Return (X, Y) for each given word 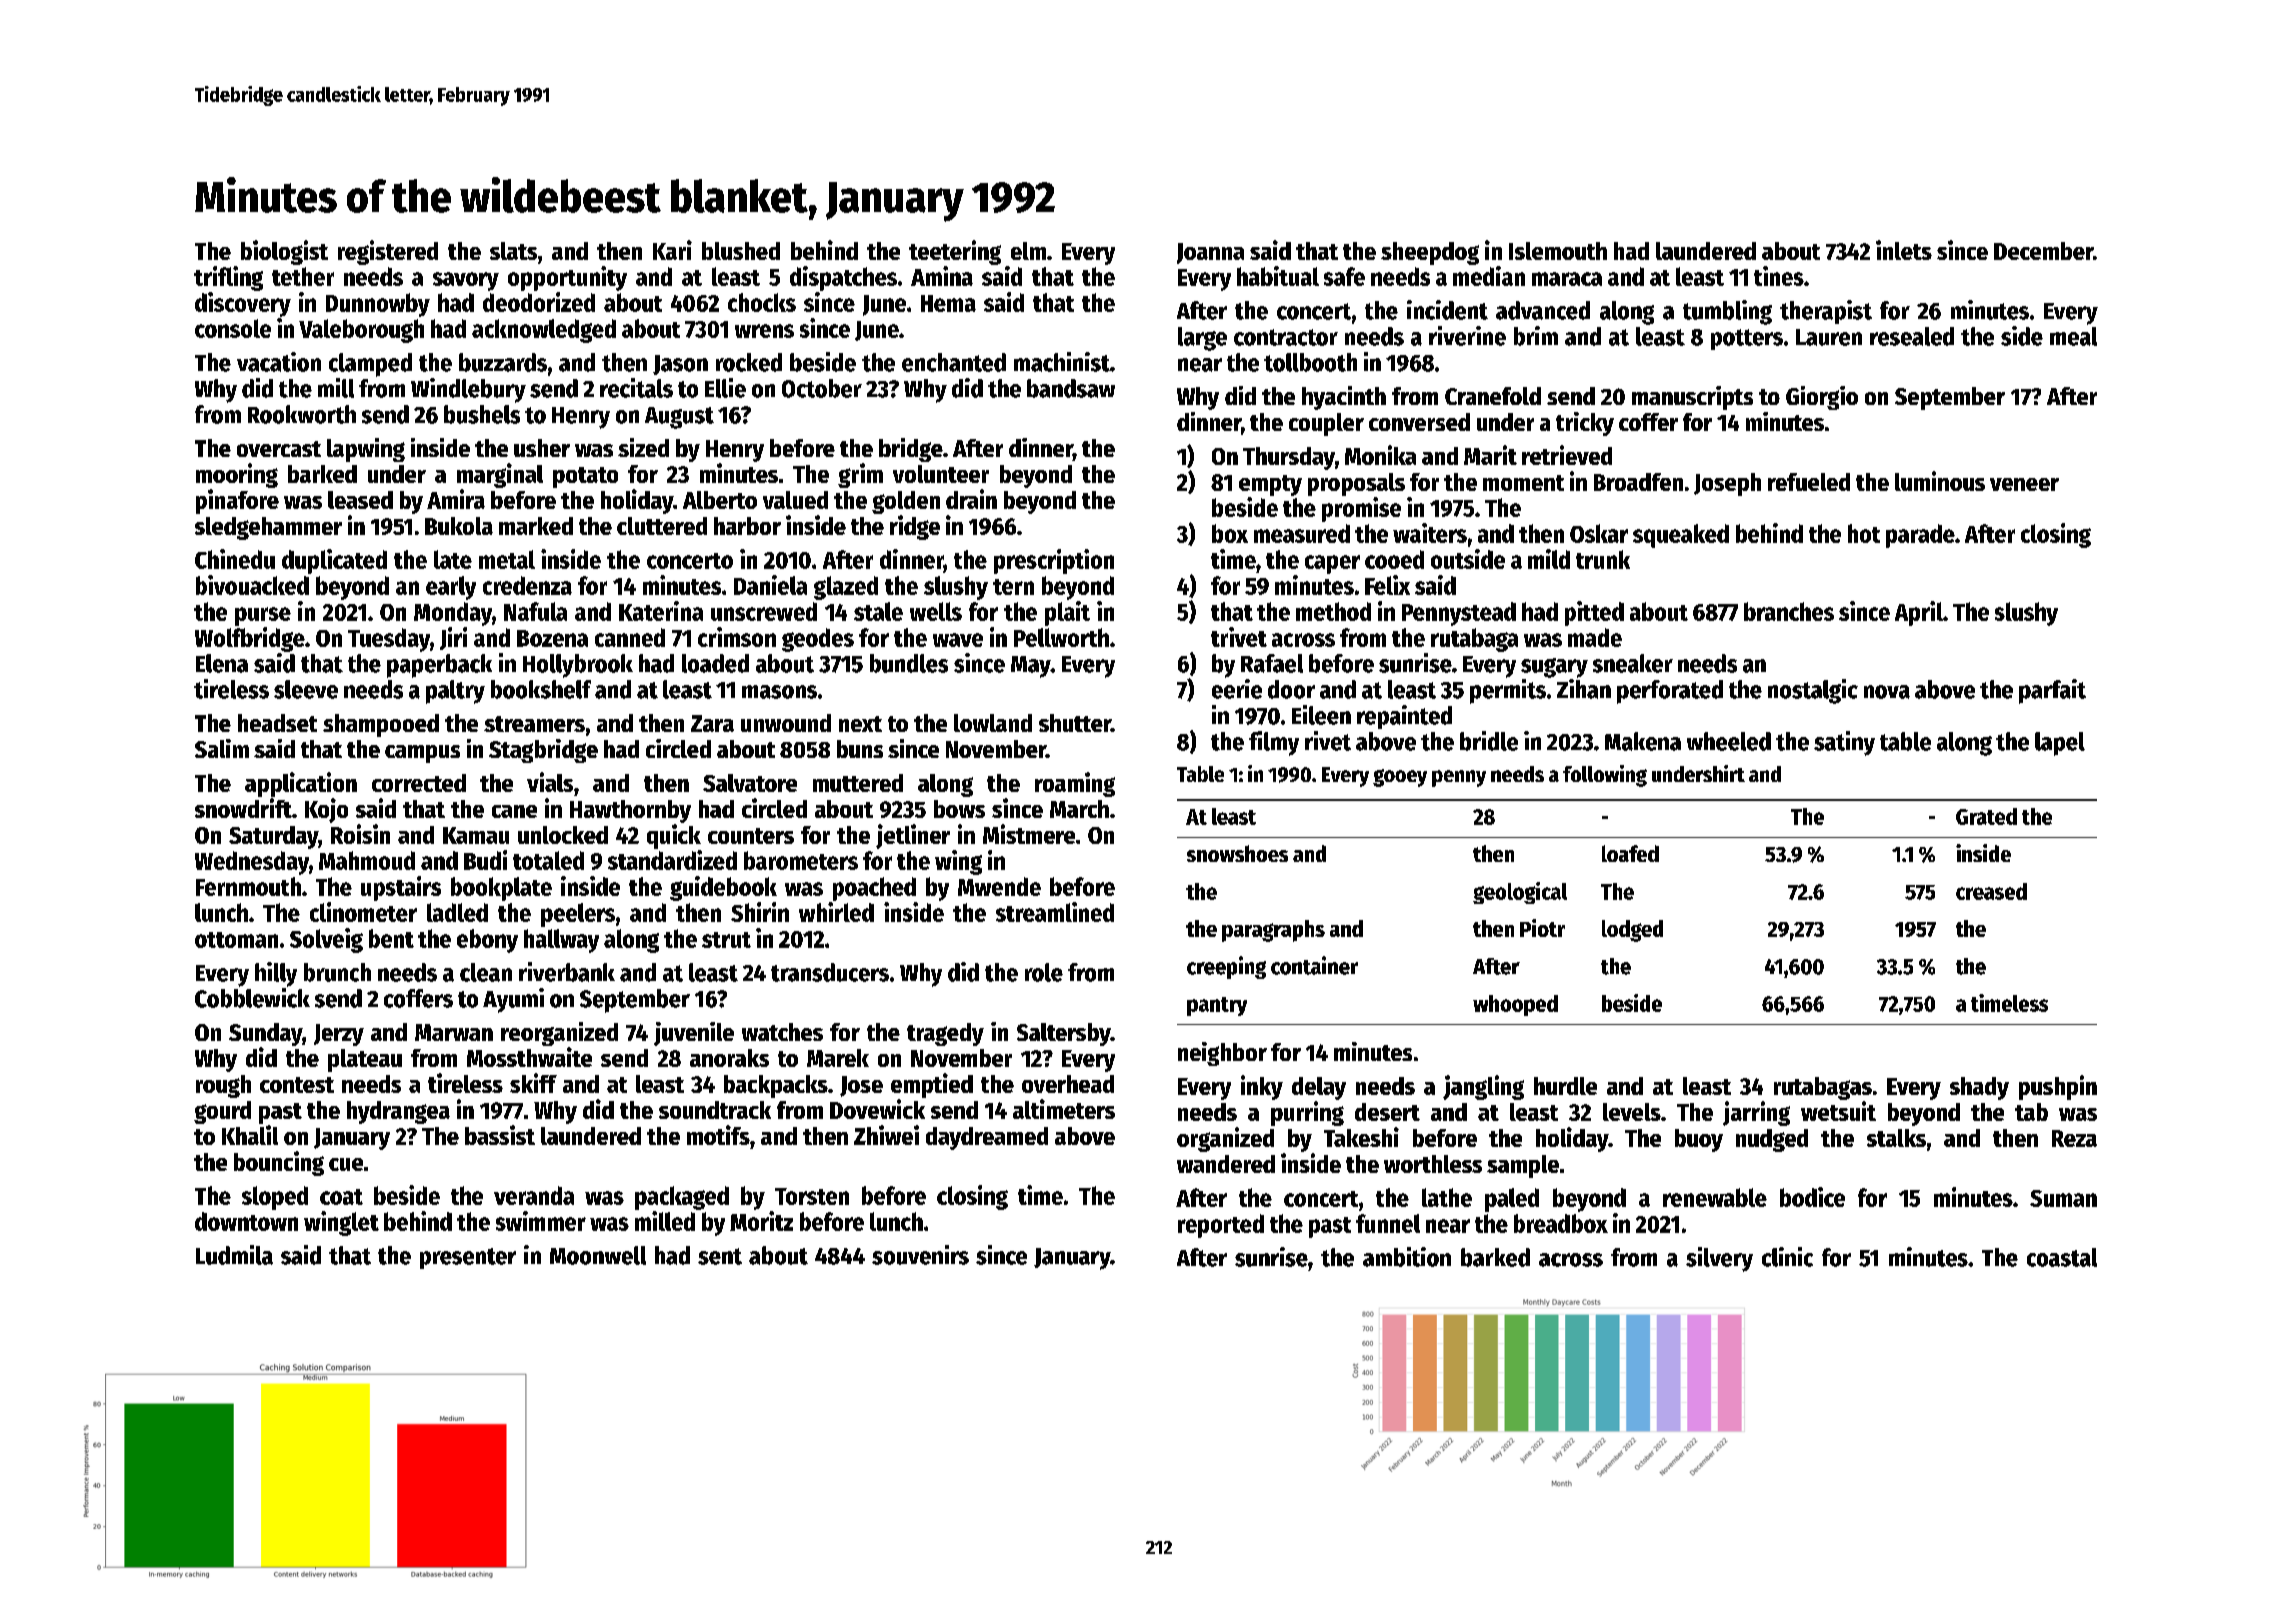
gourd (222, 1112)
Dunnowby (378, 305)
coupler (1326, 424)
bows (959, 809)
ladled (457, 912)
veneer (2024, 484)
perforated (1670, 692)
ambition (1407, 1257)
